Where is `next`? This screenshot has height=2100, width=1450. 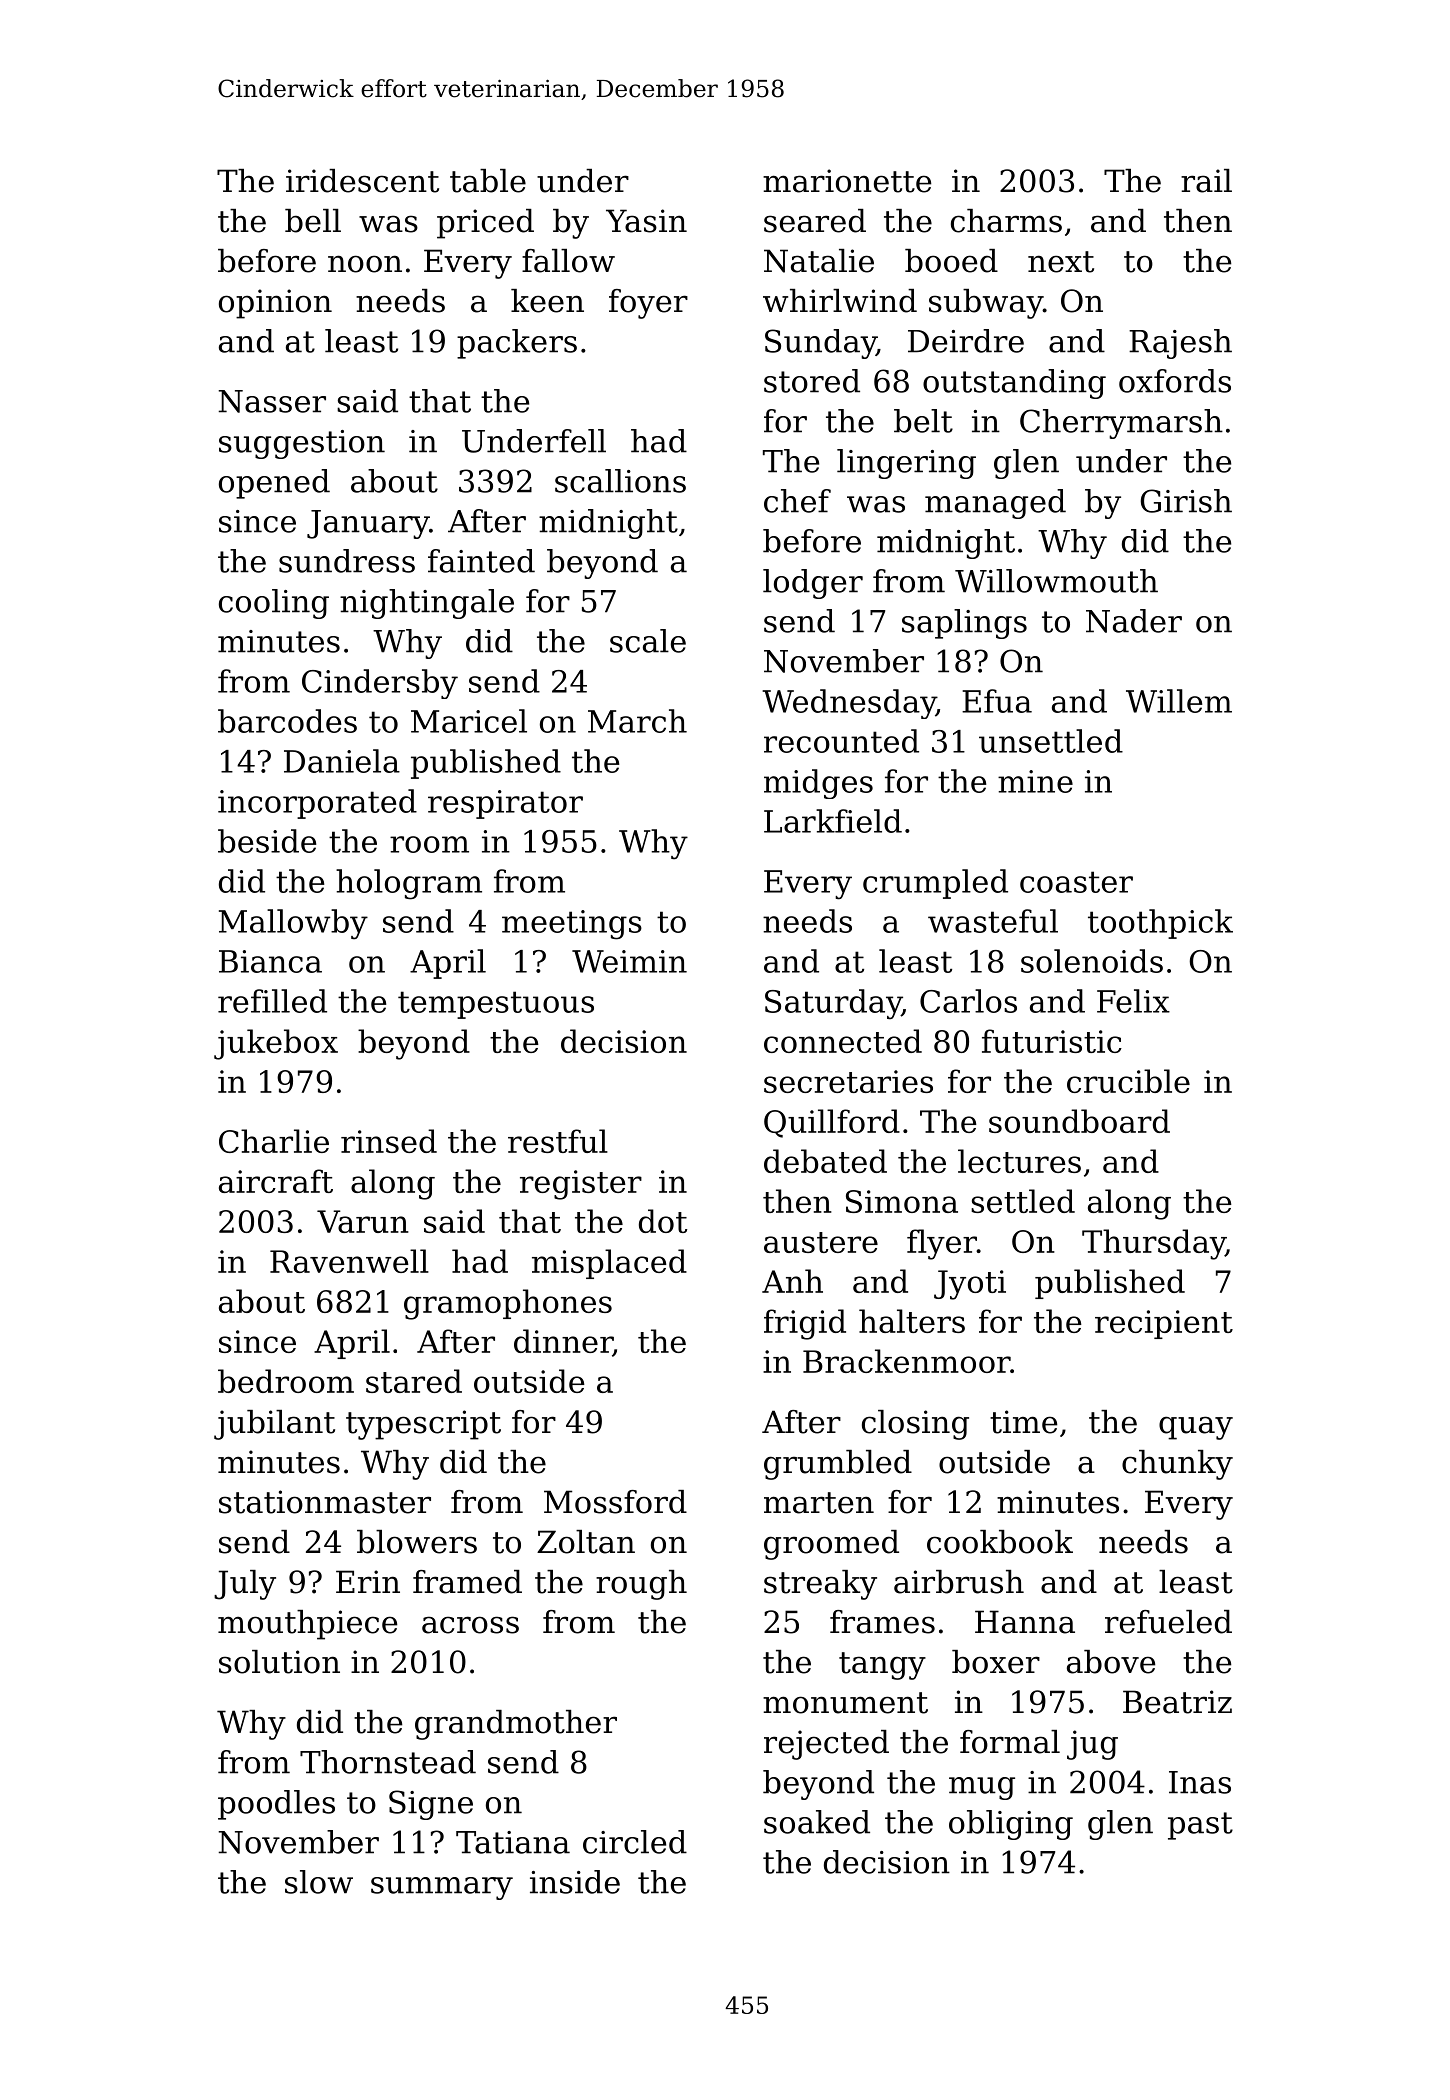 next is located at coordinates (1061, 262).
